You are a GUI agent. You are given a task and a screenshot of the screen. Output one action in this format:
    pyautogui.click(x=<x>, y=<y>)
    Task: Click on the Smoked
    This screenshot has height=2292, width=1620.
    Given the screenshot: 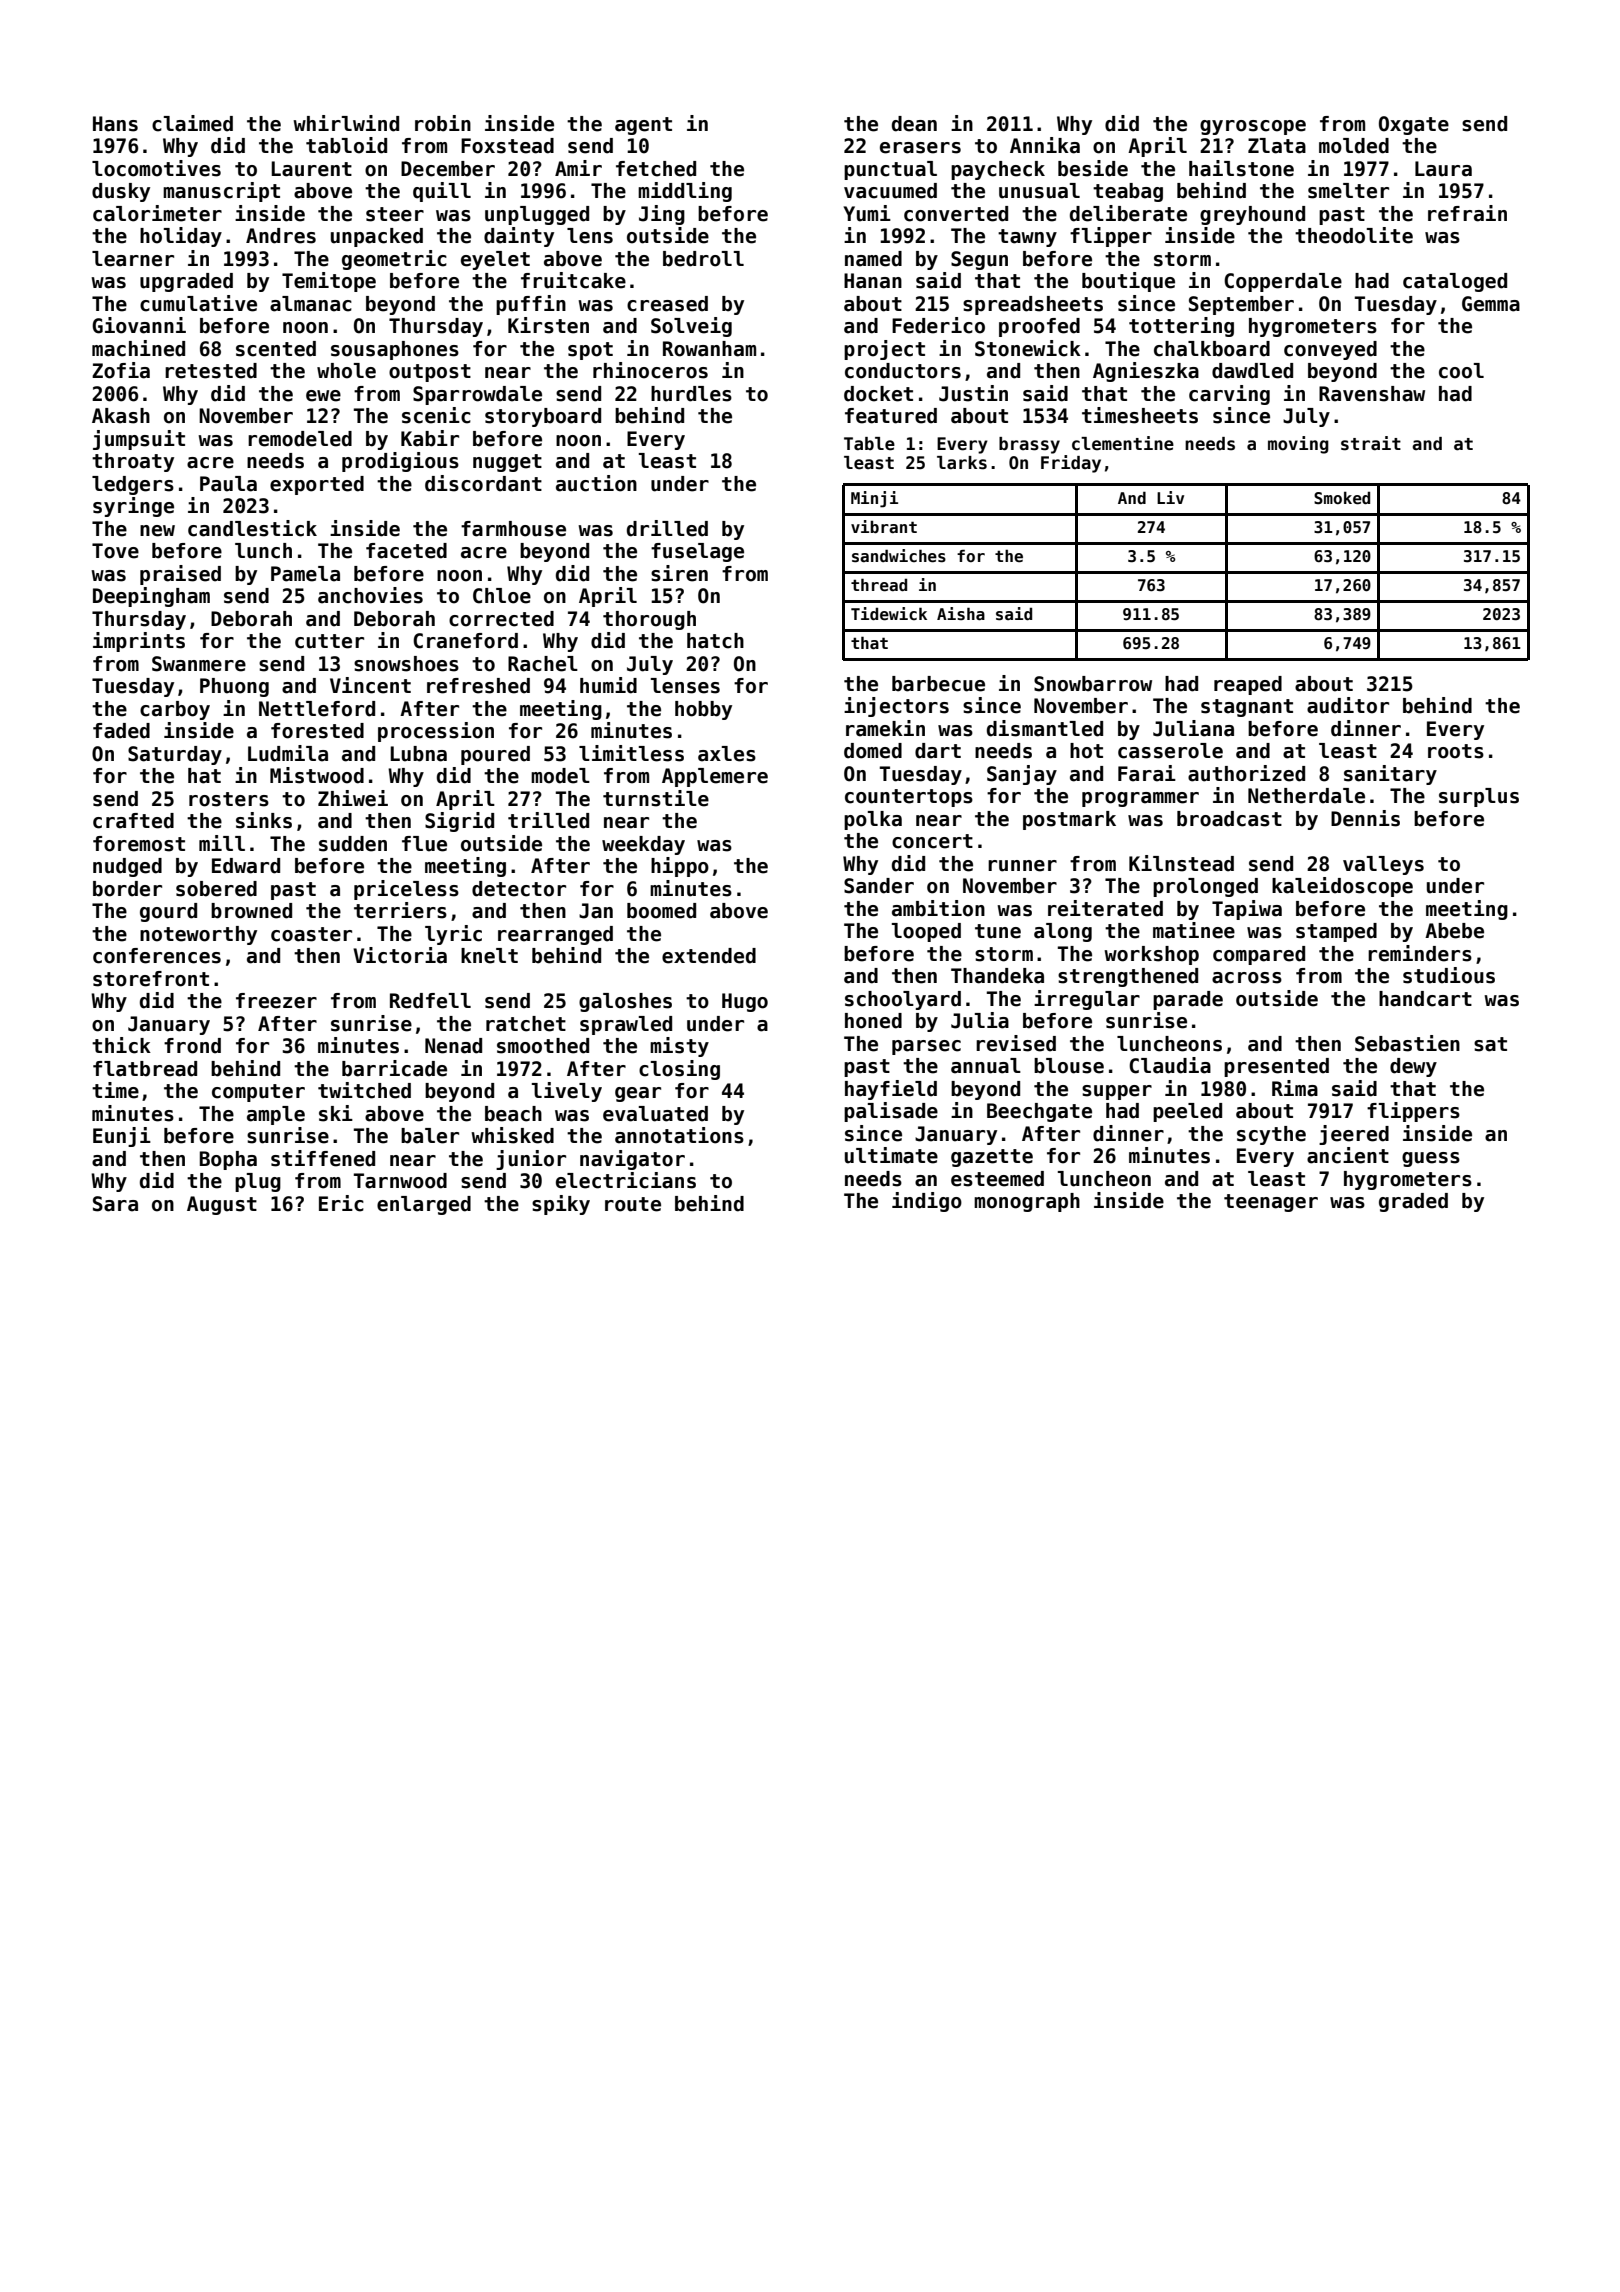 What is the action you would take?
    pyautogui.click(x=1342, y=498)
